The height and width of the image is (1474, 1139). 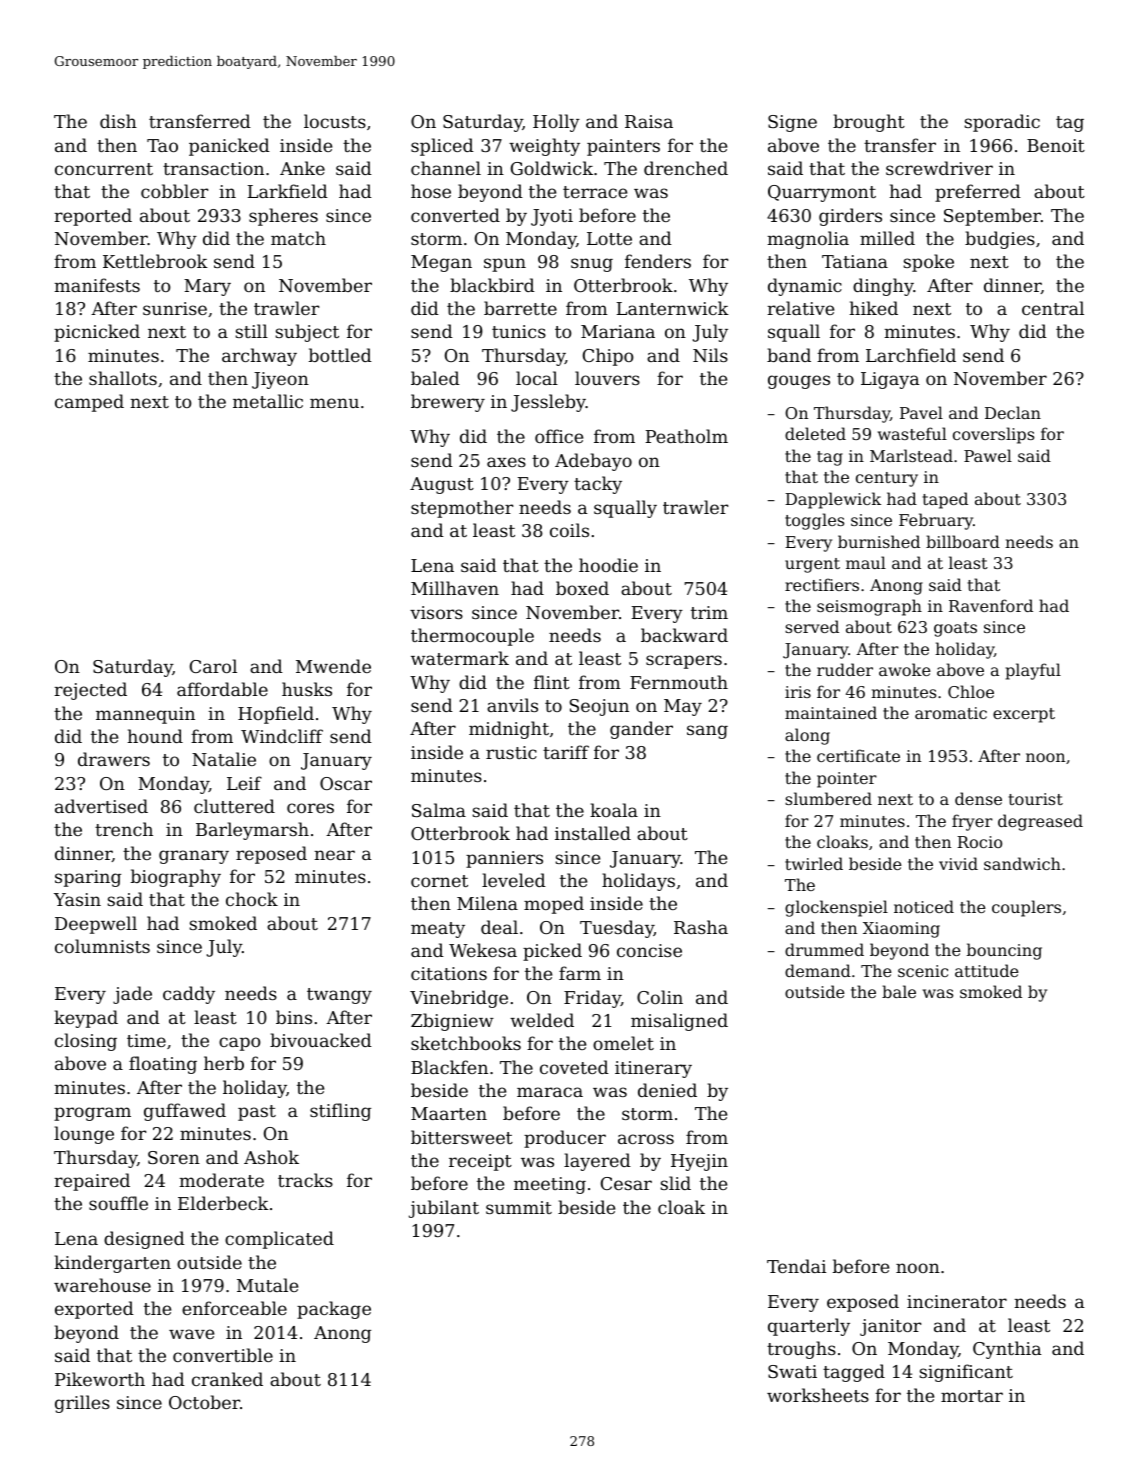 What do you see at coordinates (213, 666) in the image?
I see `Carol` at bounding box center [213, 666].
